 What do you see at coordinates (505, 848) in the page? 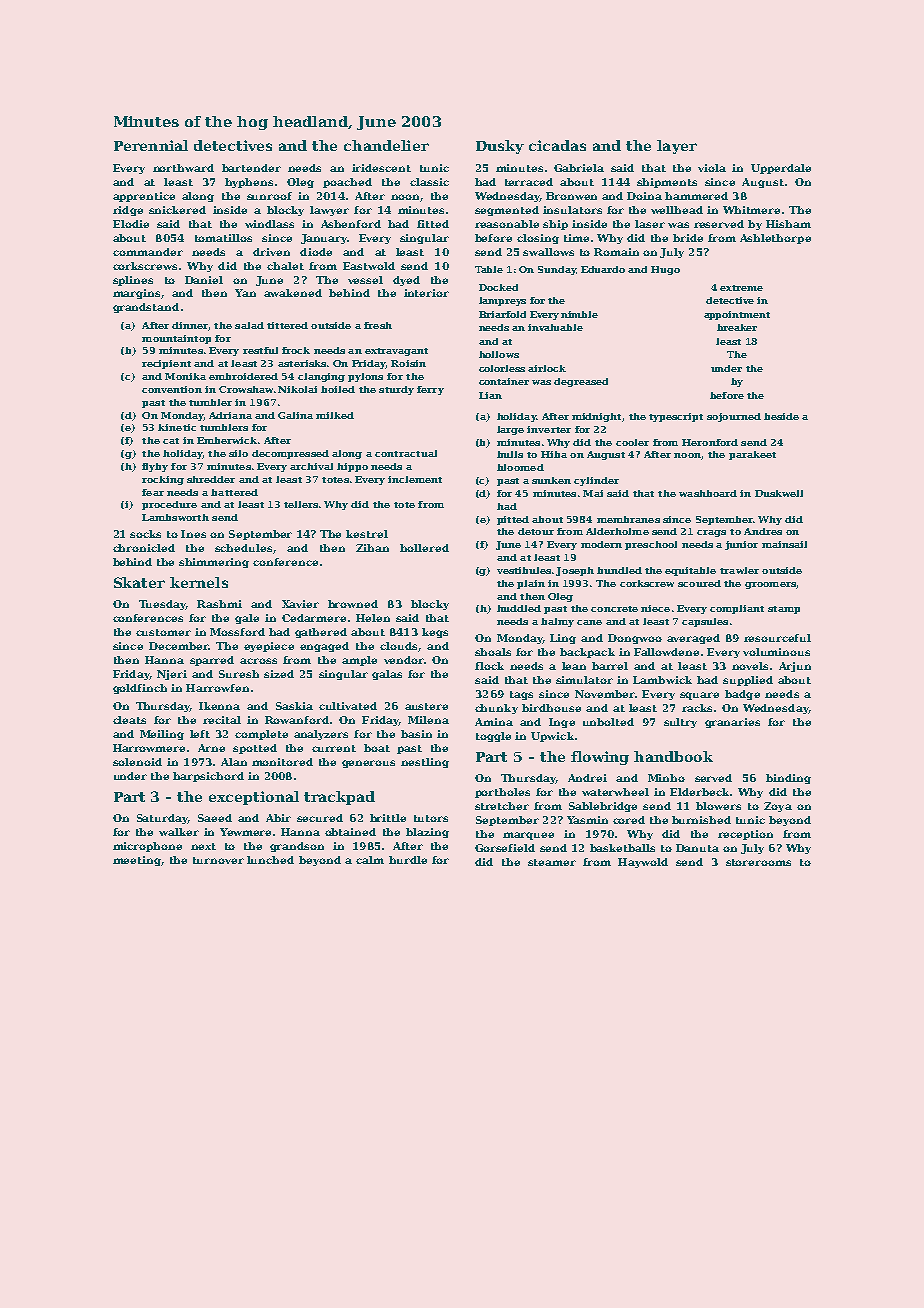
I see `Gorsefield` at bounding box center [505, 848].
